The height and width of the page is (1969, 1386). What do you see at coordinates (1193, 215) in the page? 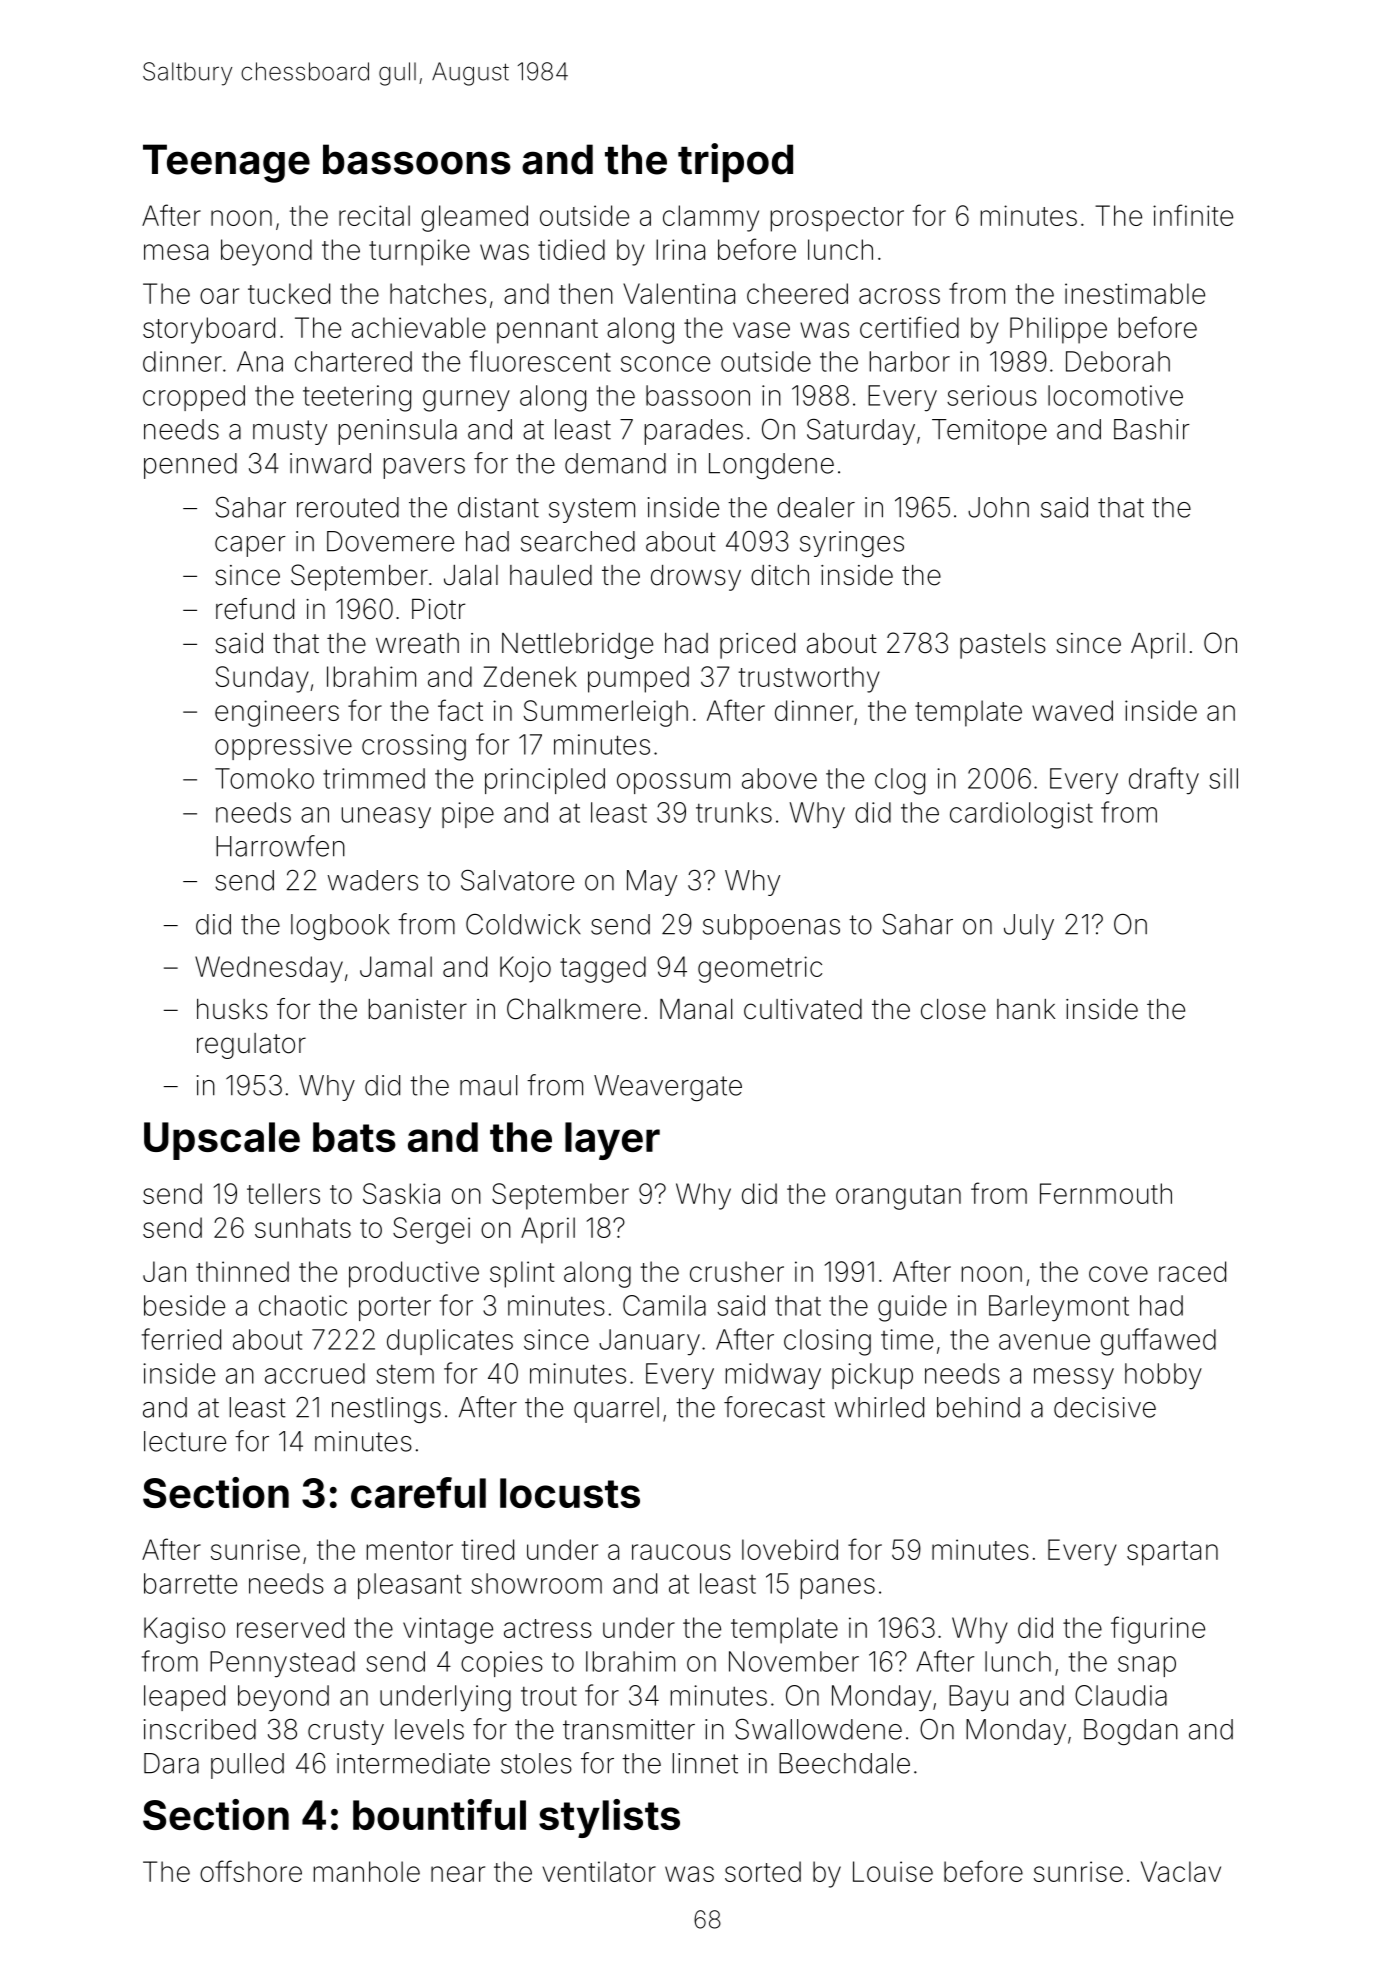
I see `infinite` at bounding box center [1193, 215].
